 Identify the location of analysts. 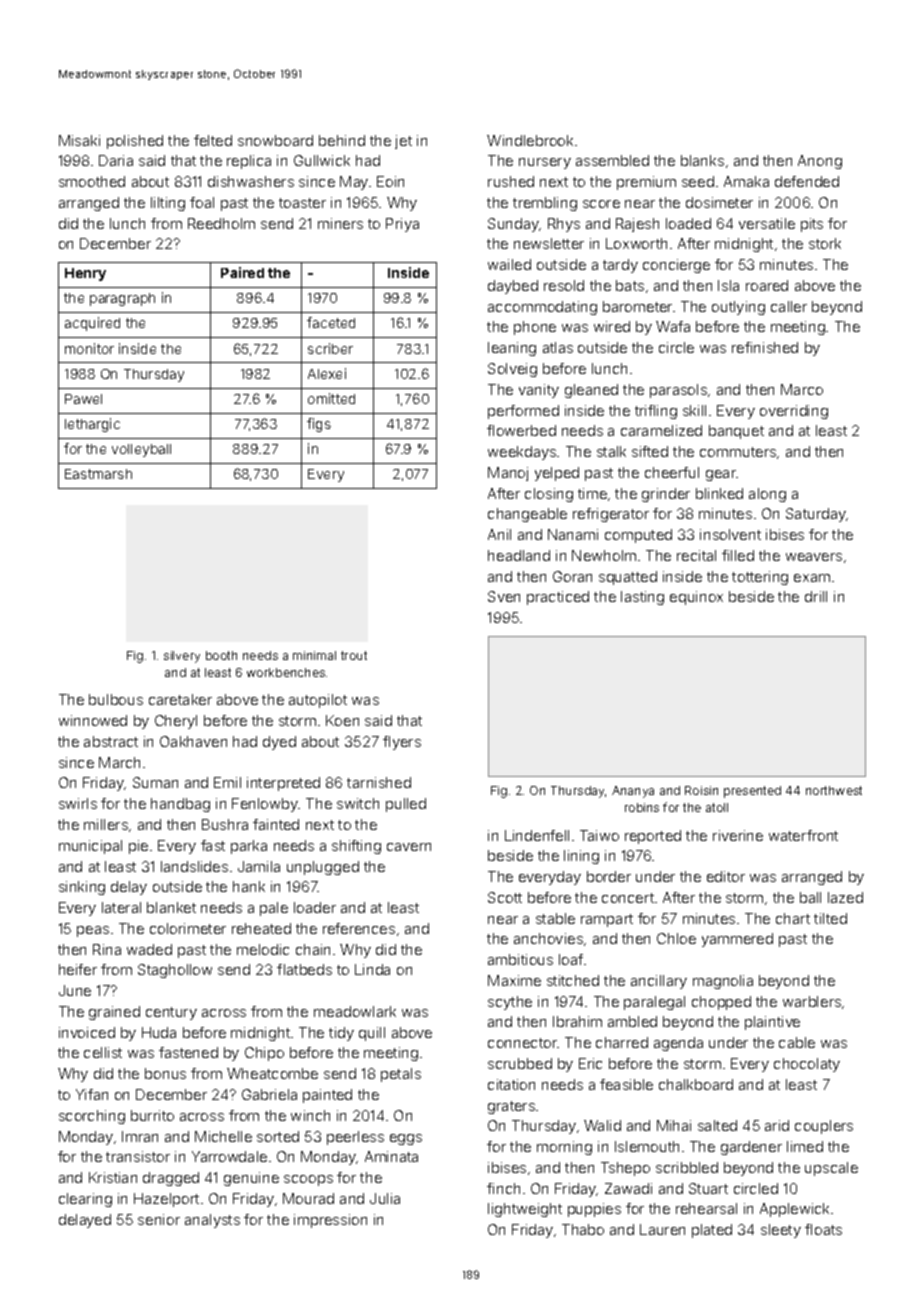
(212, 1221).
